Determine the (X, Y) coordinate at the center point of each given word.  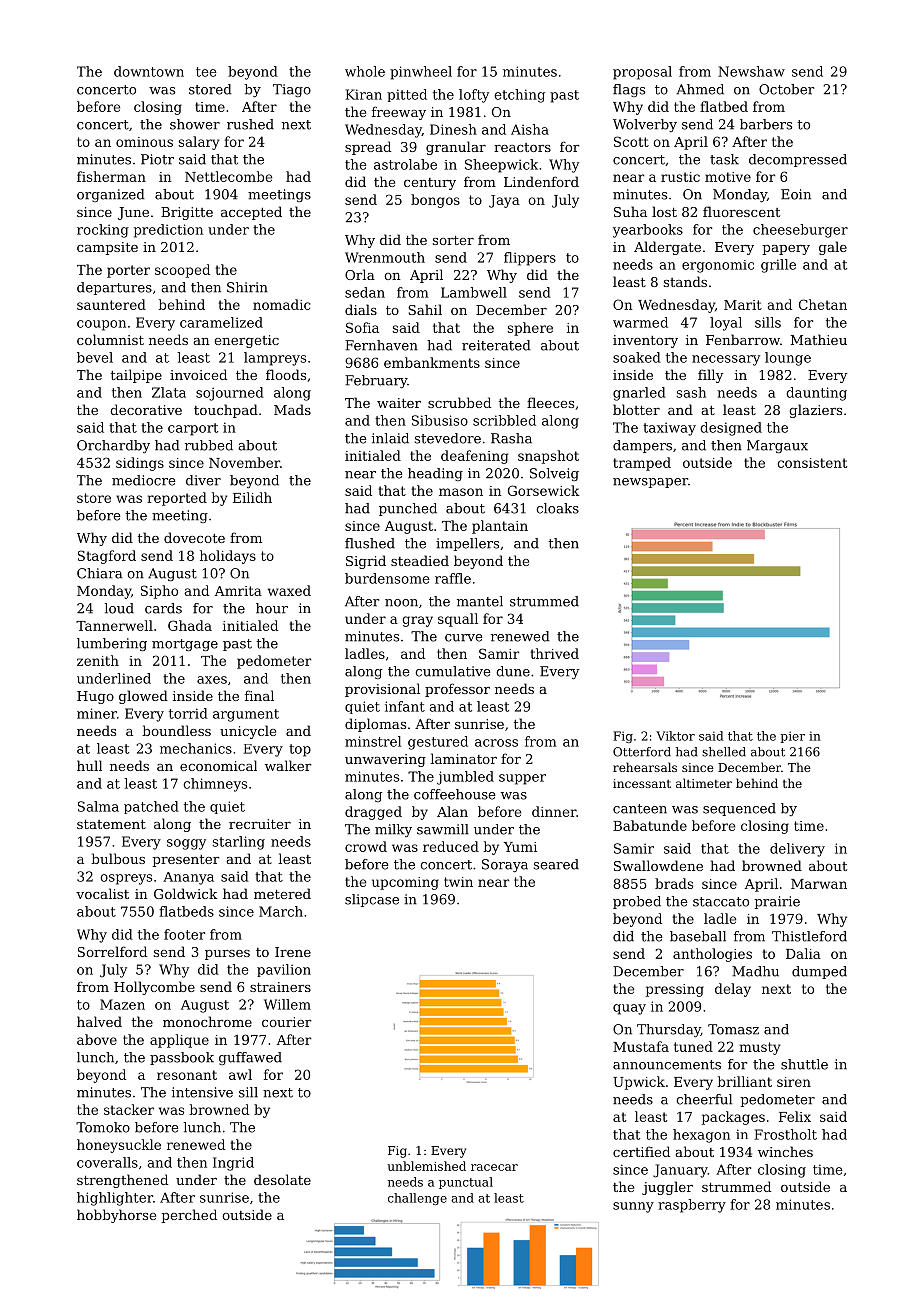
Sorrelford (112, 951)
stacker (129, 1109)
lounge (788, 359)
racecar (494, 1167)
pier (792, 737)
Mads (292, 409)
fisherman (111, 176)
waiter (399, 403)
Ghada (190, 625)
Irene (293, 952)
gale (833, 248)
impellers (467, 544)
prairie (777, 902)
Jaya (504, 201)
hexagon (701, 1136)
